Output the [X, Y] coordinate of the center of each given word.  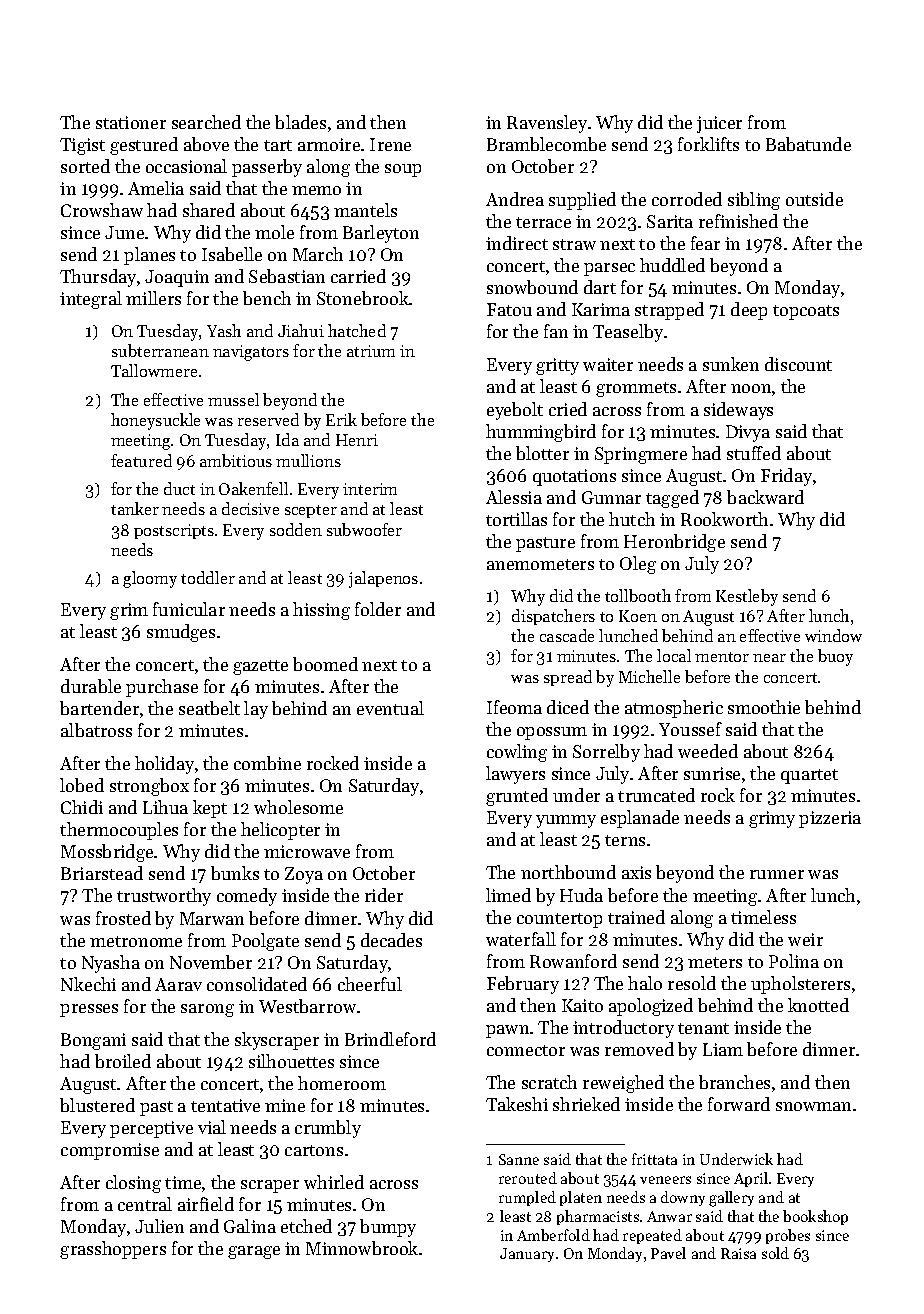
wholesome [298, 807]
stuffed [754, 453]
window [833, 635]
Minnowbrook [362, 1248]
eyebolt [515, 411]
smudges [181, 633]
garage [254, 1252]
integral [91, 300]
